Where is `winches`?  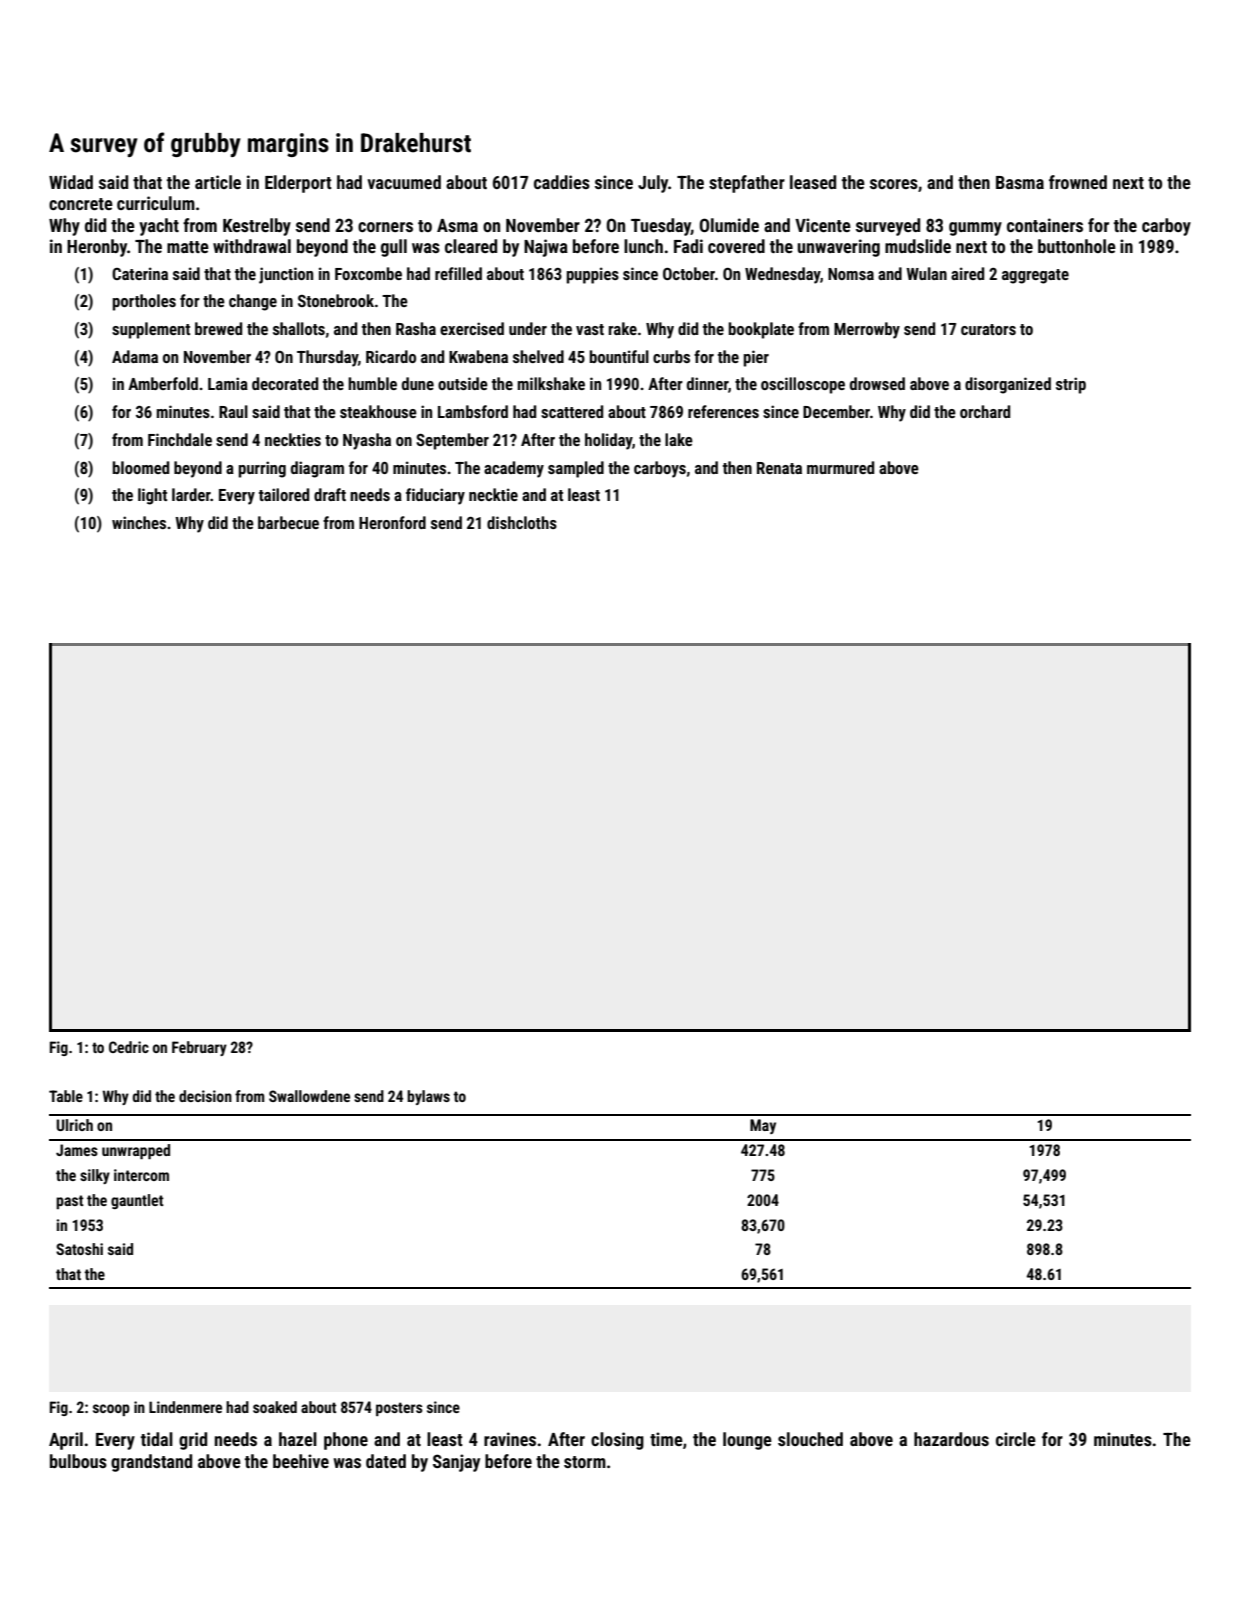 winches is located at coordinates (139, 522).
